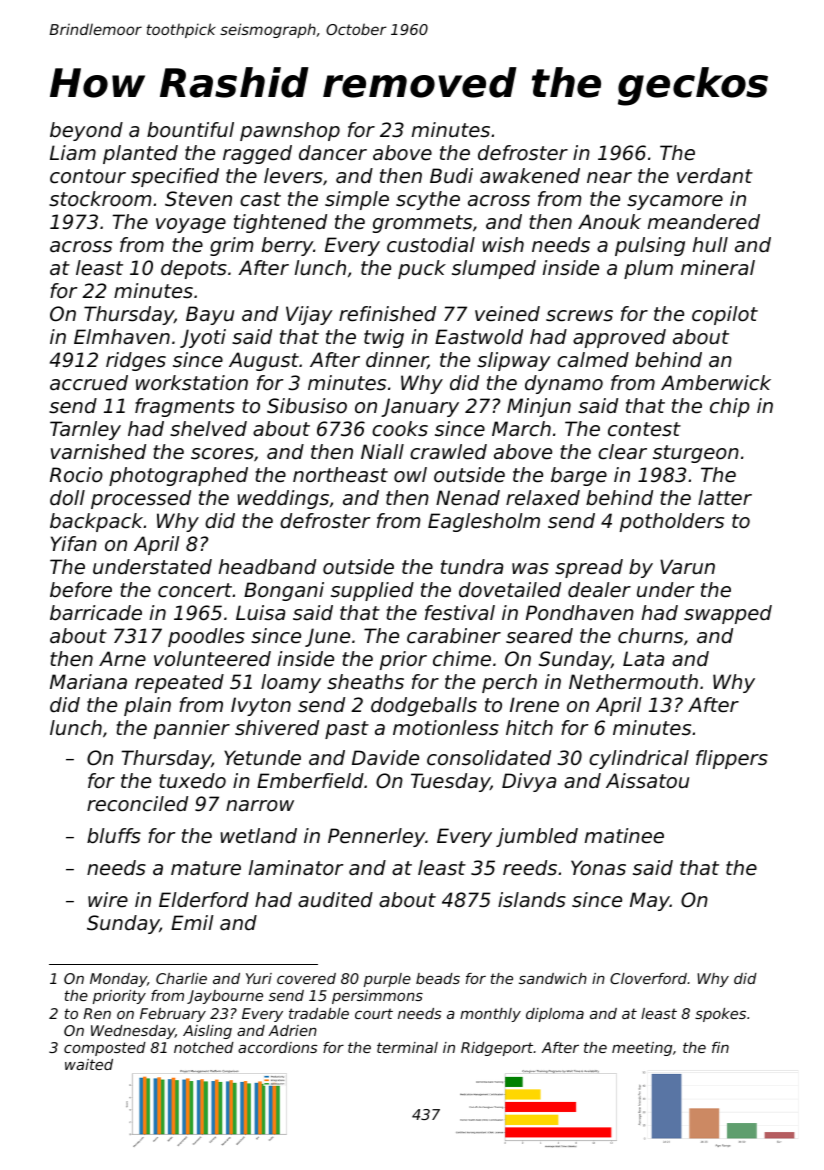  What do you see at coordinates (181, 978) in the screenshot?
I see `Charlie` at bounding box center [181, 978].
